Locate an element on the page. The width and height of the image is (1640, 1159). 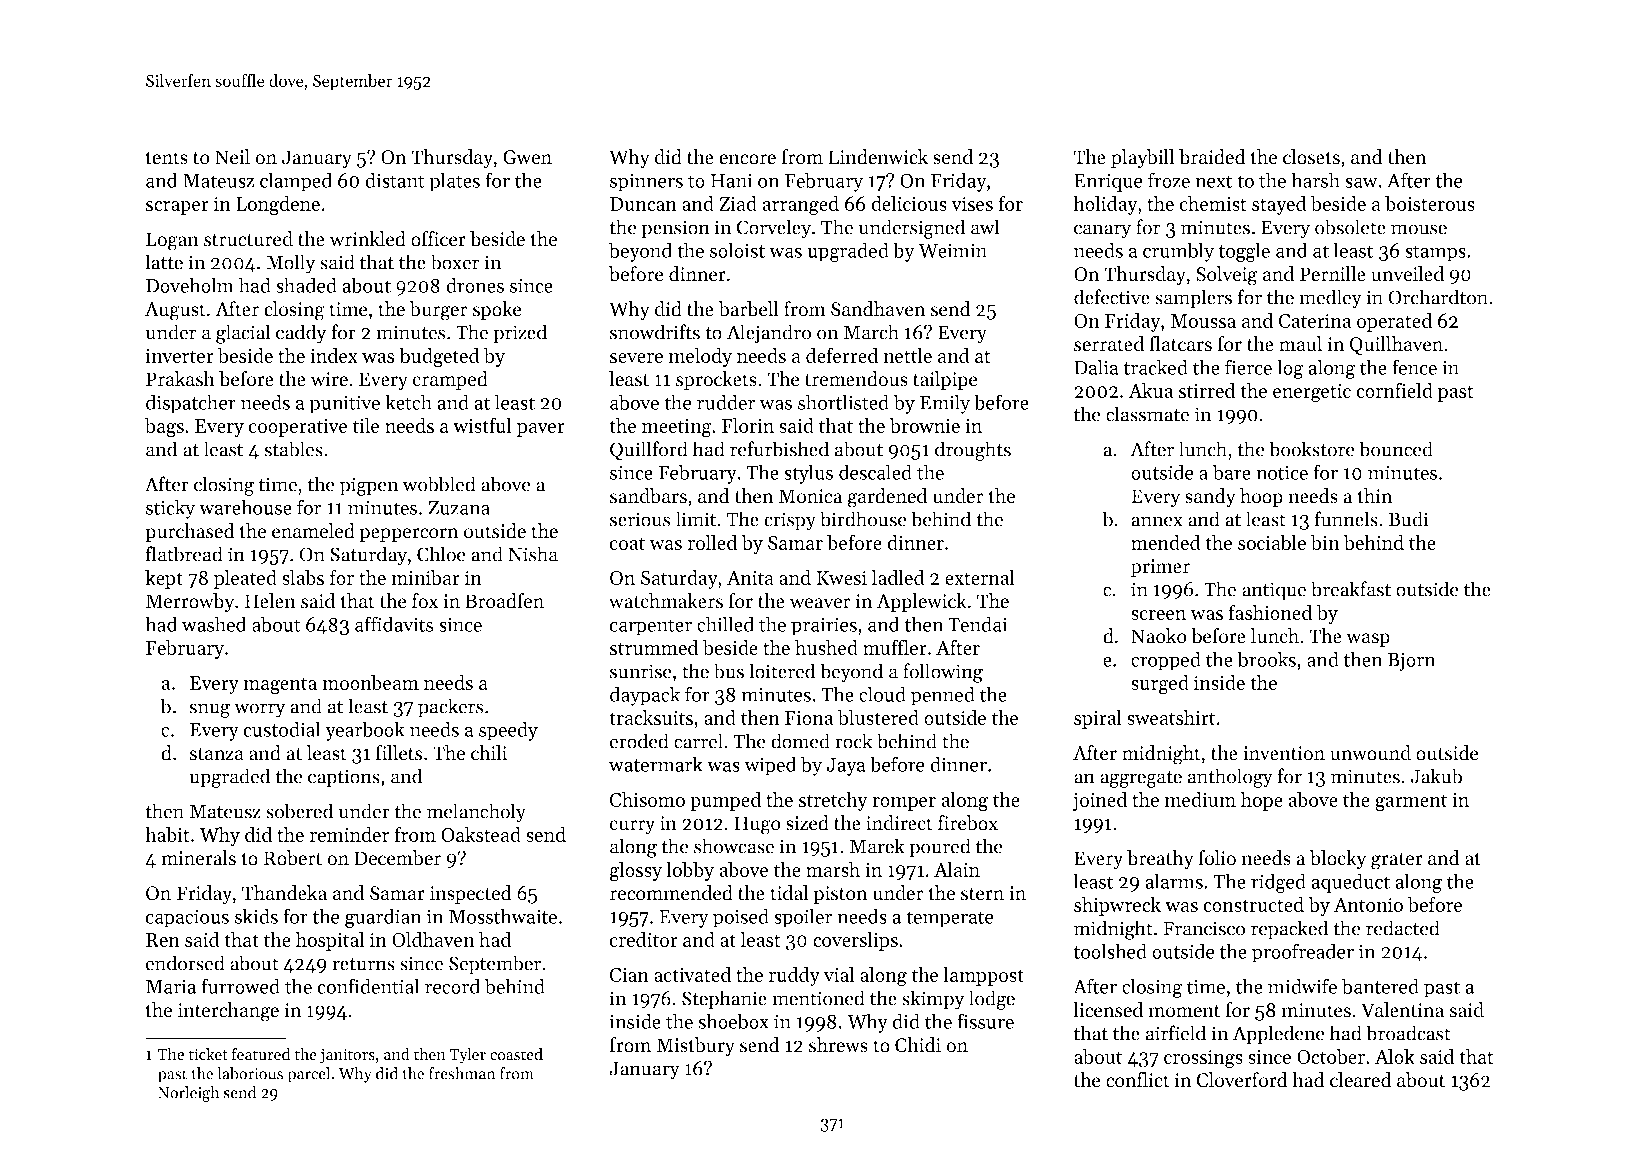
Naoko is located at coordinates (1159, 636).
